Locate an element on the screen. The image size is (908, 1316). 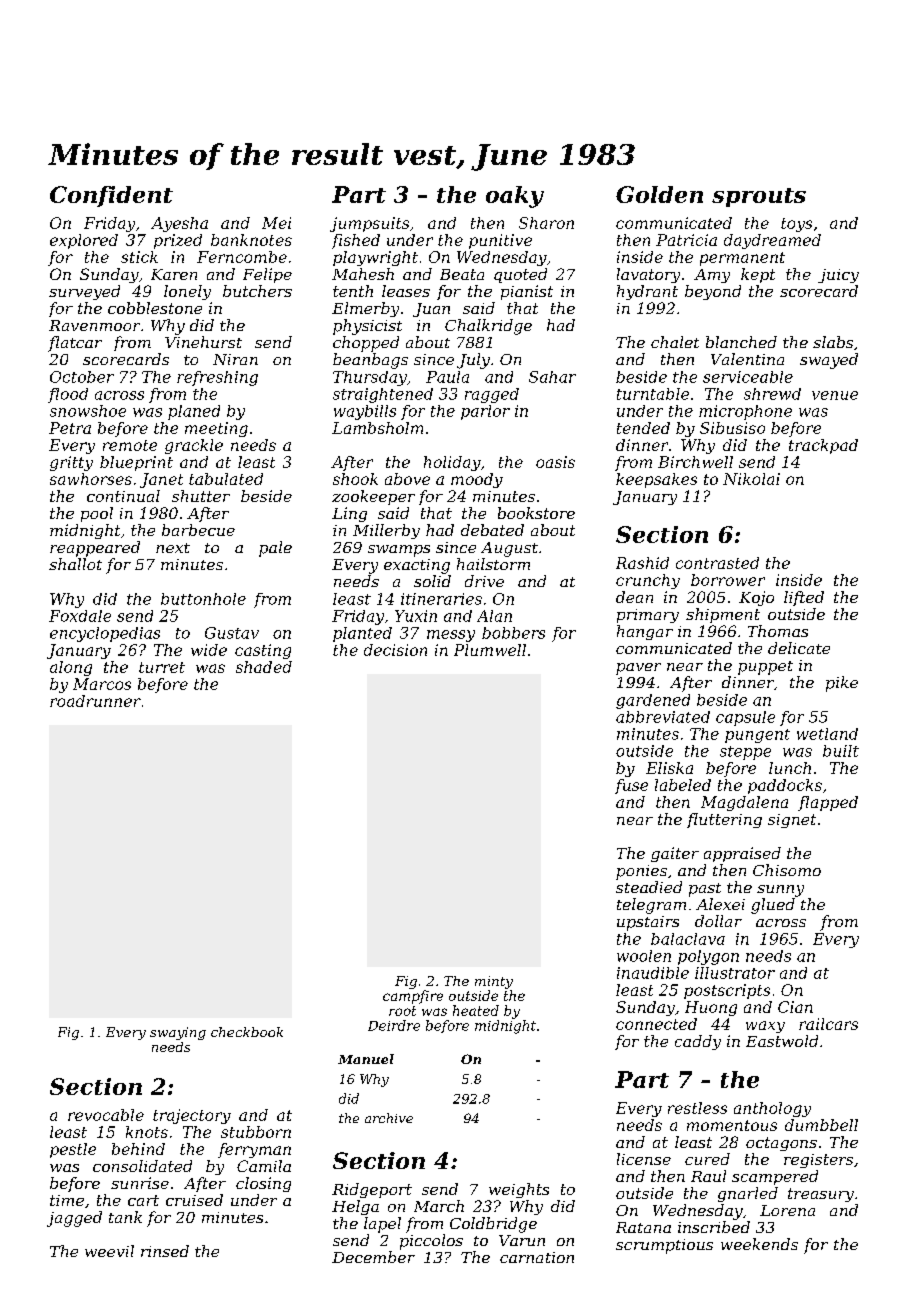
telegram is located at coordinates (651, 906).
